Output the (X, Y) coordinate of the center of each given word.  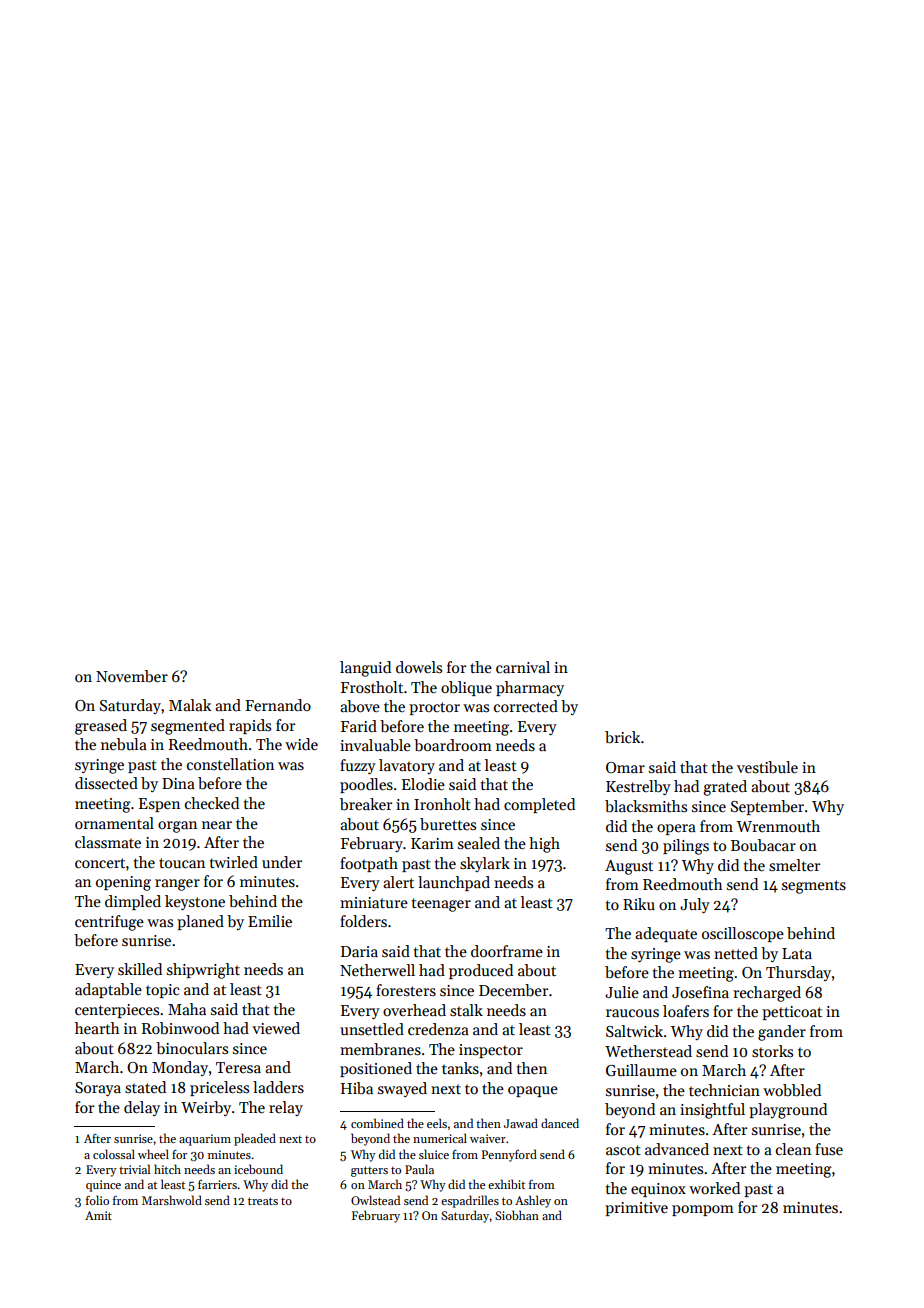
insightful (712, 1111)
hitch (167, 1169)
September (767, 807)
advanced (677, 1149)
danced (560, 1123)
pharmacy (530, 688)
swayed (402, 1089)
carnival (523, 667)
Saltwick (634, 1031)
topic (163, 991)
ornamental (114, 823)
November (132, 676)
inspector (491, 1051)
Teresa (238, 1067)
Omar (625, 767)
